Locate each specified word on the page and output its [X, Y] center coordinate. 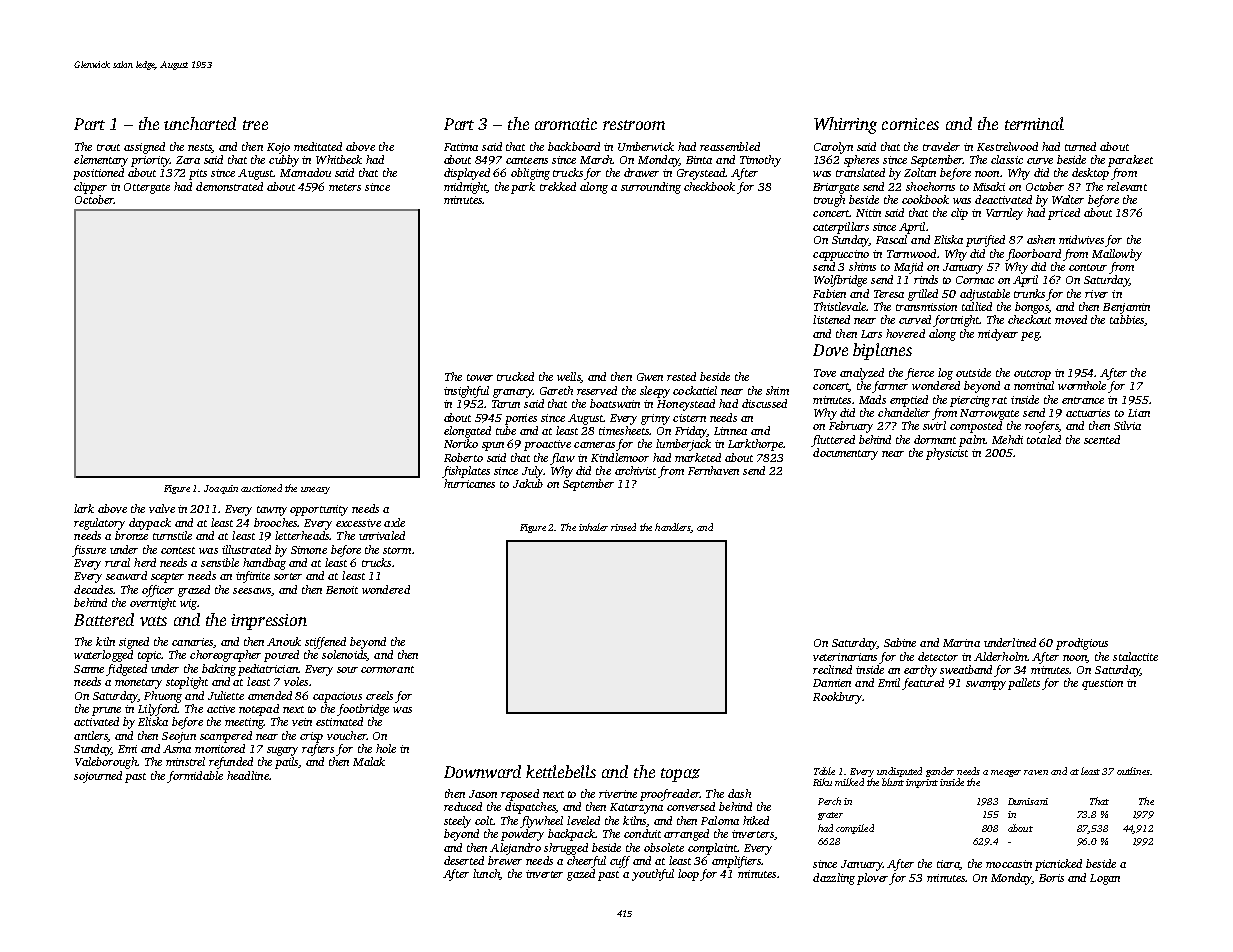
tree [255, 125]
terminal [1034, 123]
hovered [905, 333]
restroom [634, 125]
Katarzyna [636, 808]
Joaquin [221, 489]
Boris [1051, 878]
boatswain [615, 403]
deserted [464, 860]
